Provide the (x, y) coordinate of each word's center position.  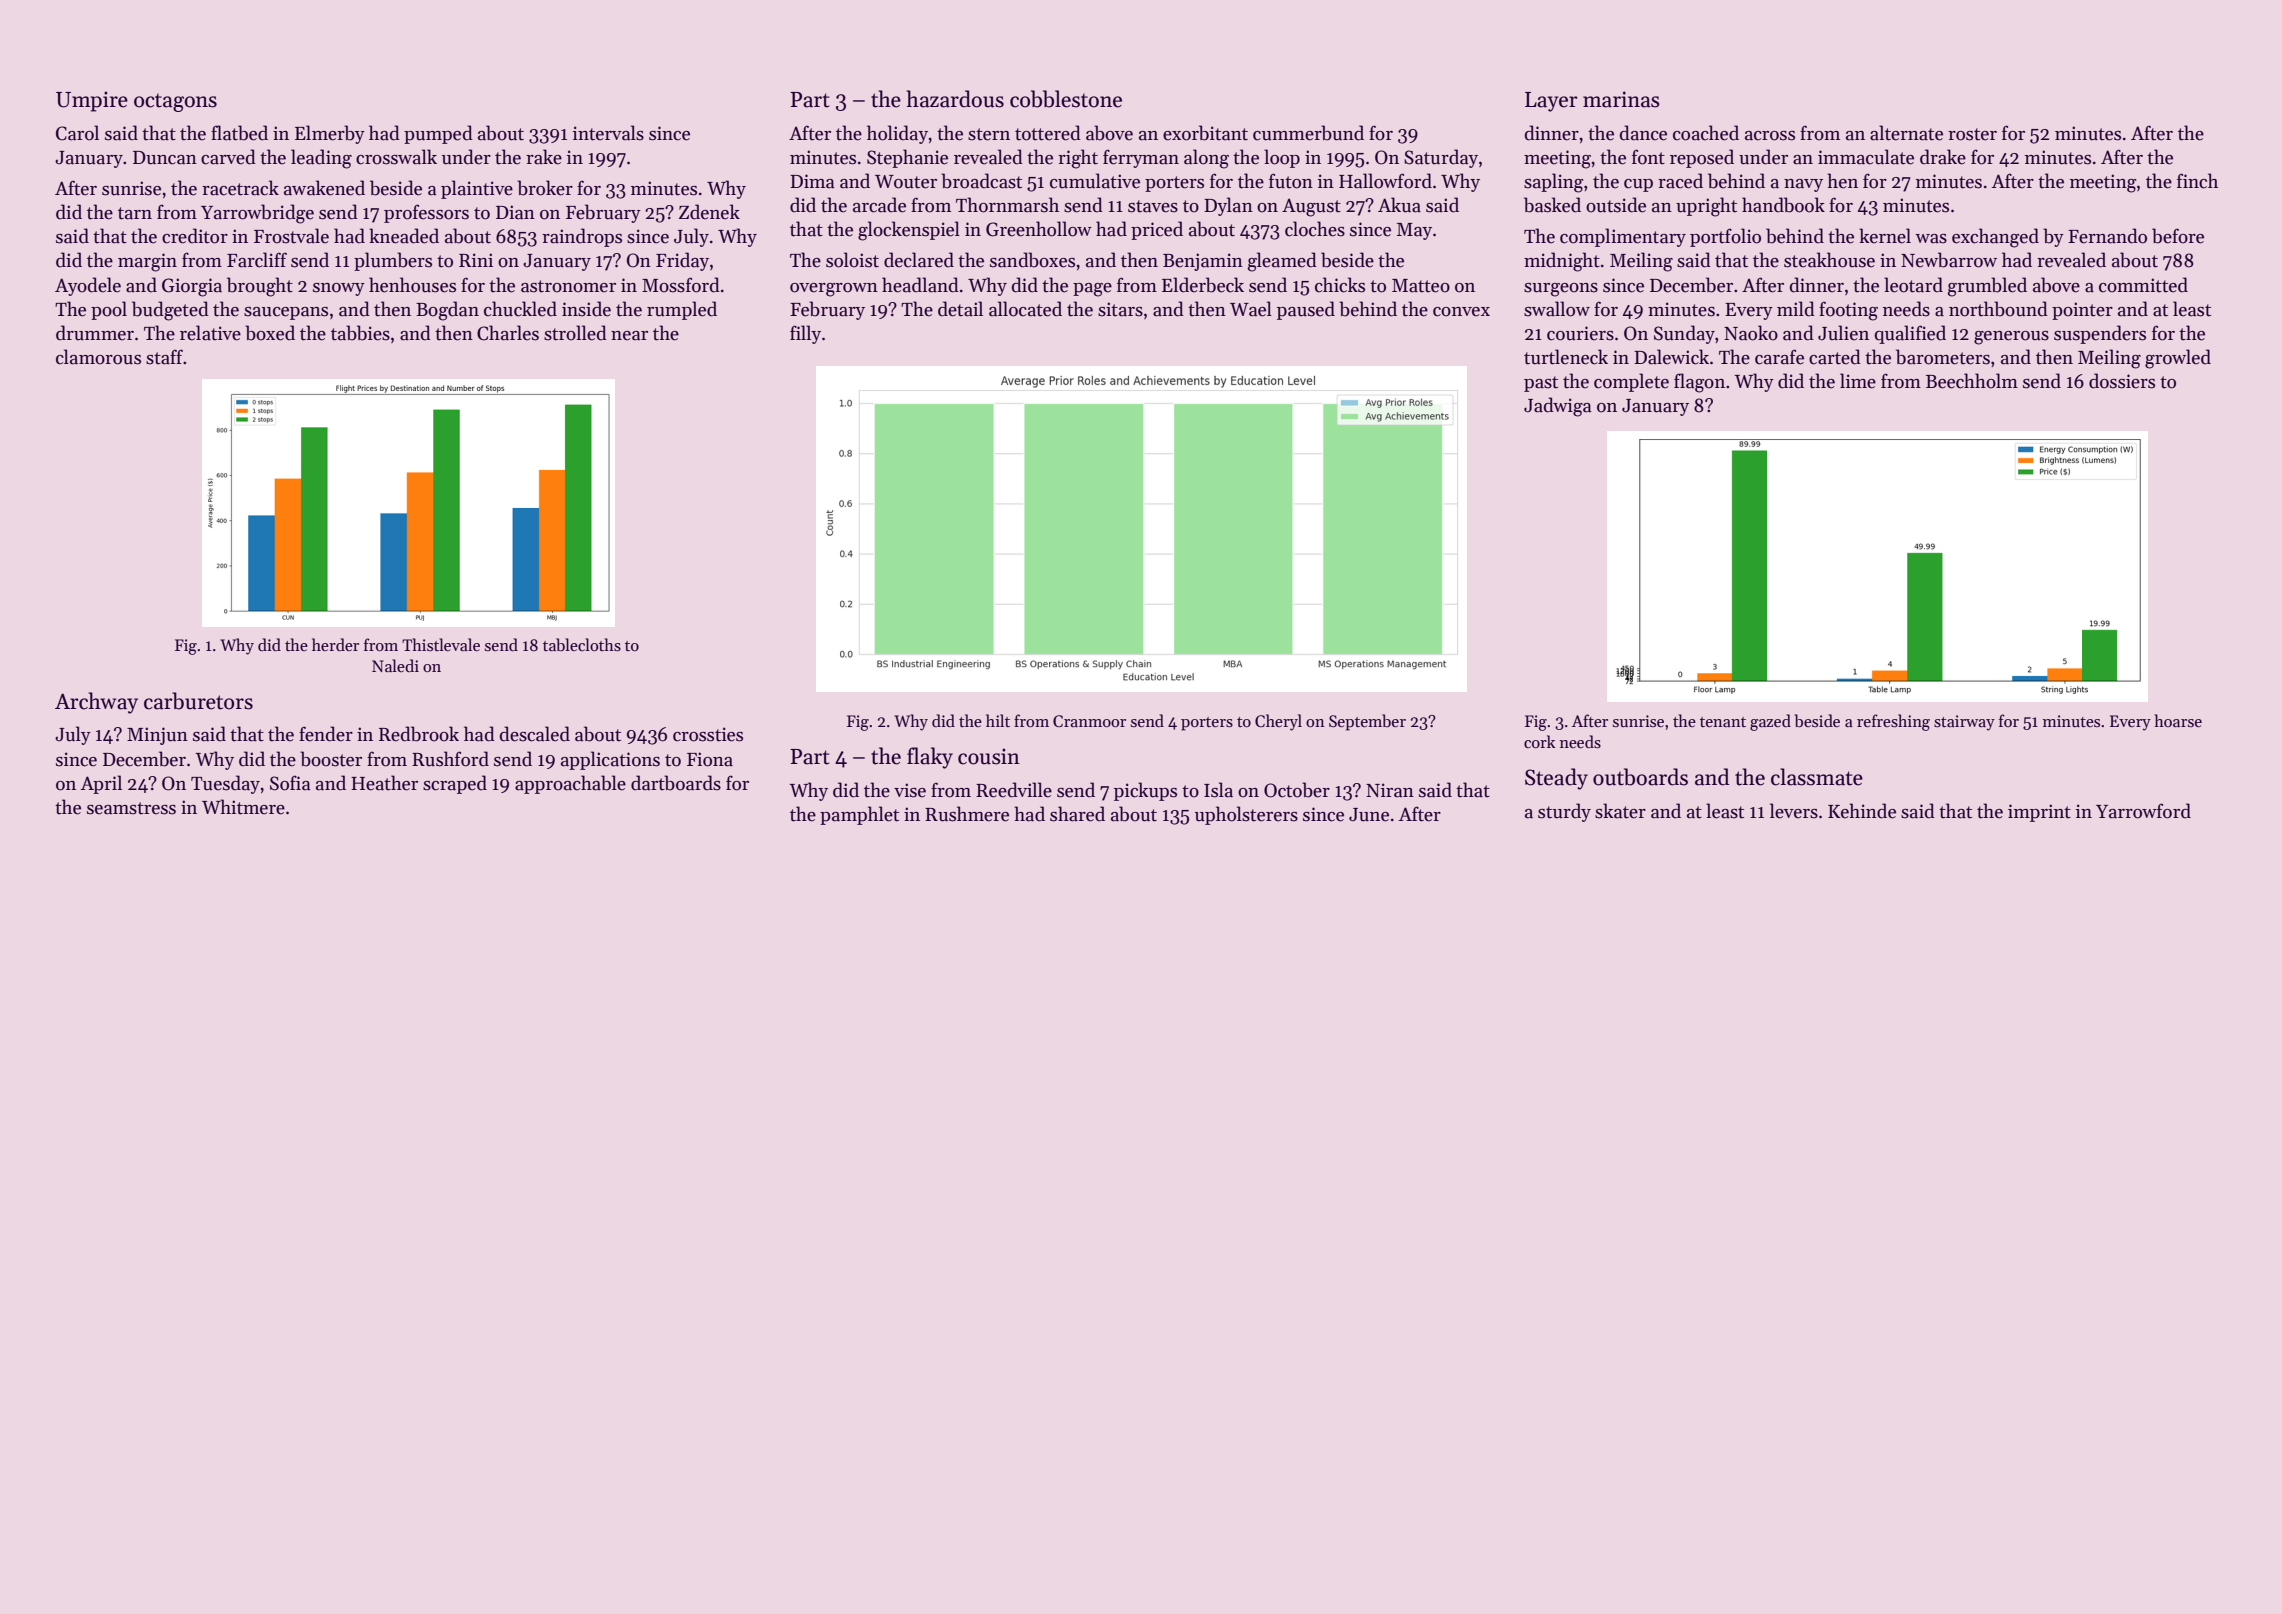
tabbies (360, 333)
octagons (175, 103)
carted (1835, 357)
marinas (1621, 99)
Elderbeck (1203, 285)
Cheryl (1278, 722)
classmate (1817, 777)
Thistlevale (441, 644)
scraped (455, 784)
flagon (1699, 383)
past (1541, 384)
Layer (1551, 102)
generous (2011, 338)
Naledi (395, 665)
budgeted (170, 311)
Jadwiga (1558, 407)
